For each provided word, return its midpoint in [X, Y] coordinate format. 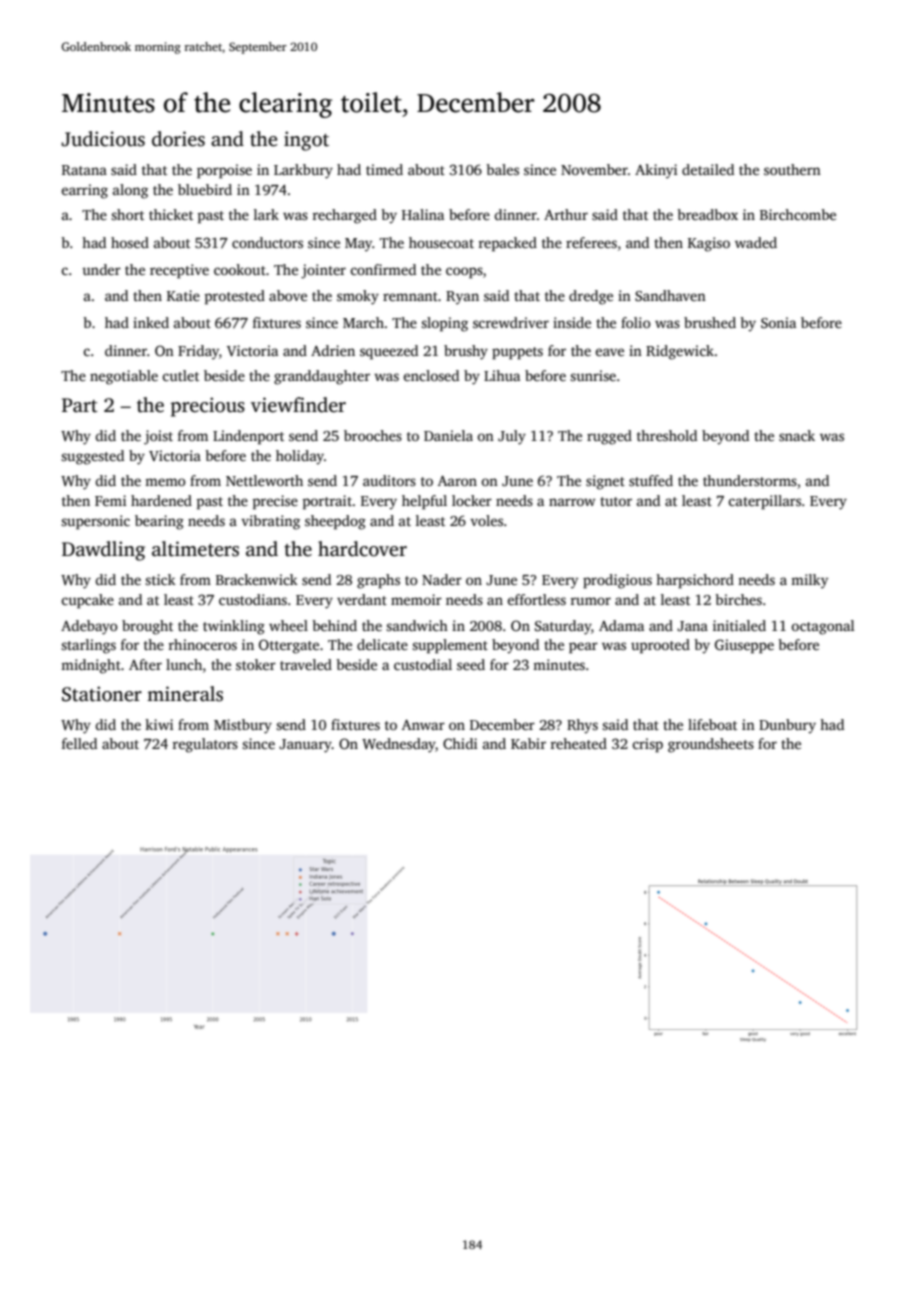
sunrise [593, 375]
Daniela [448, 435]
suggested [92, 457]
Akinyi [656, 171]
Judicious [103, 139]
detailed [708, 169]
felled [79, 743]
